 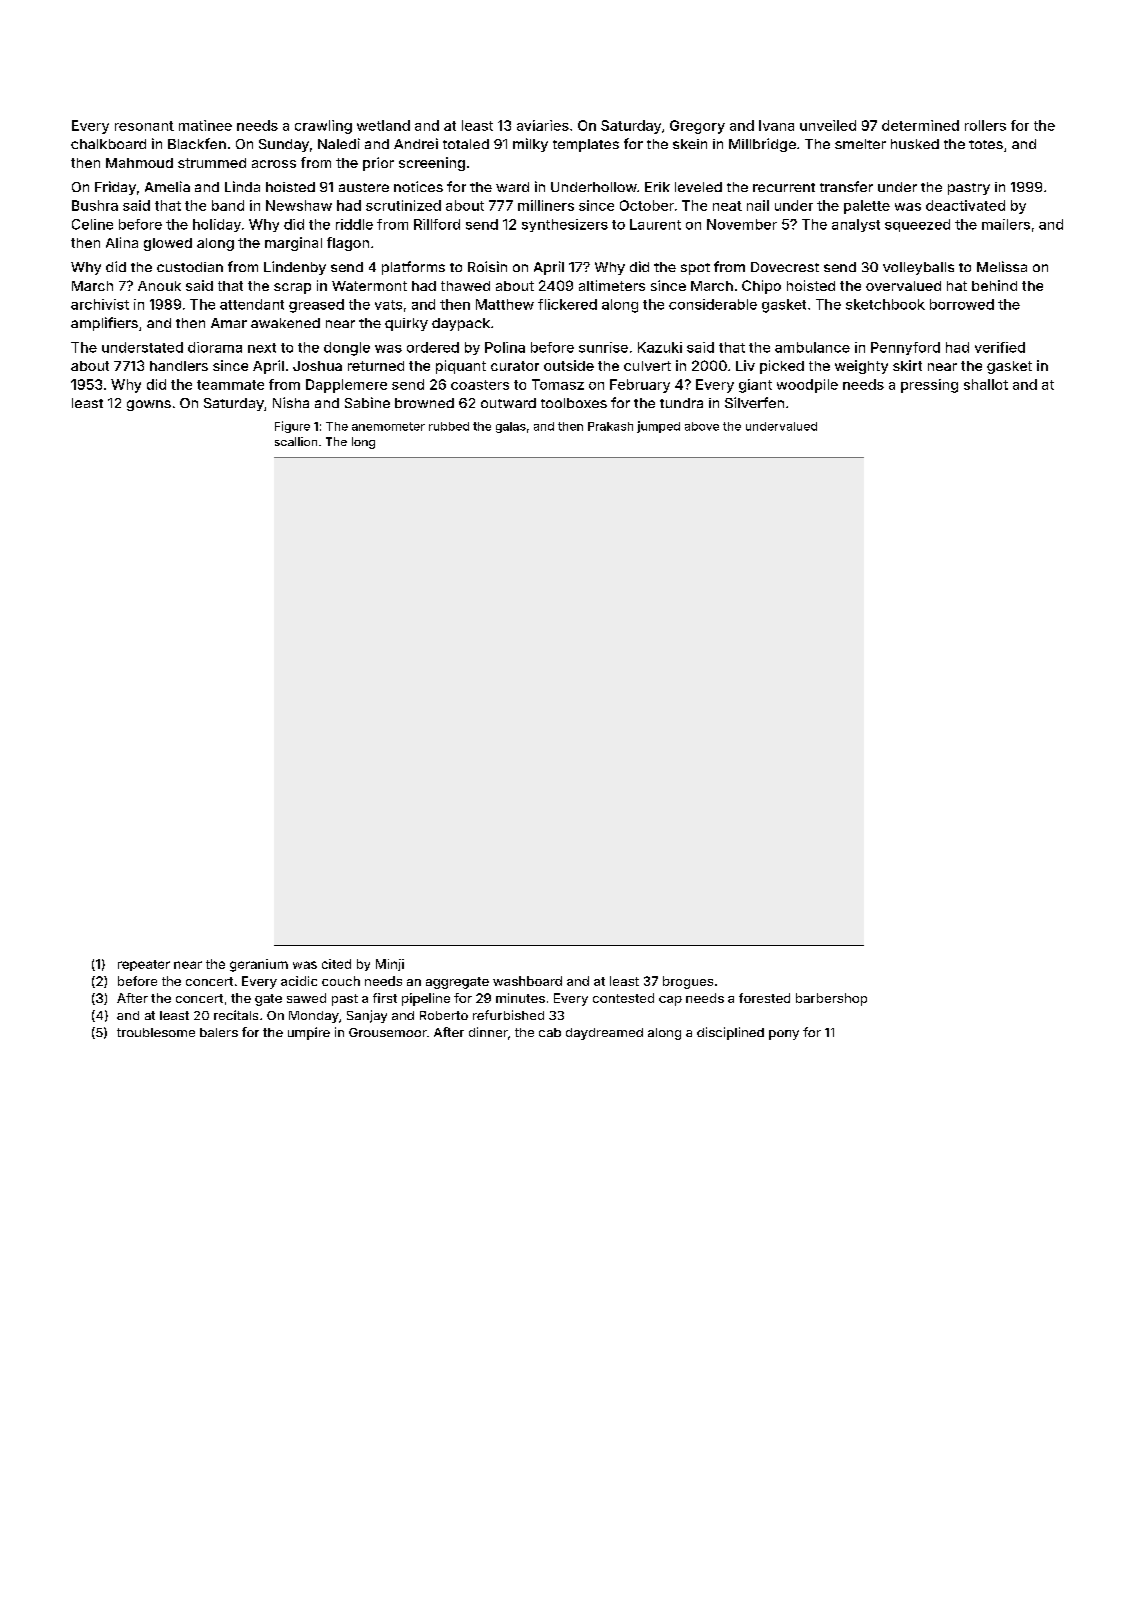 I want to click on repeater, so click(x=144, y=965).
